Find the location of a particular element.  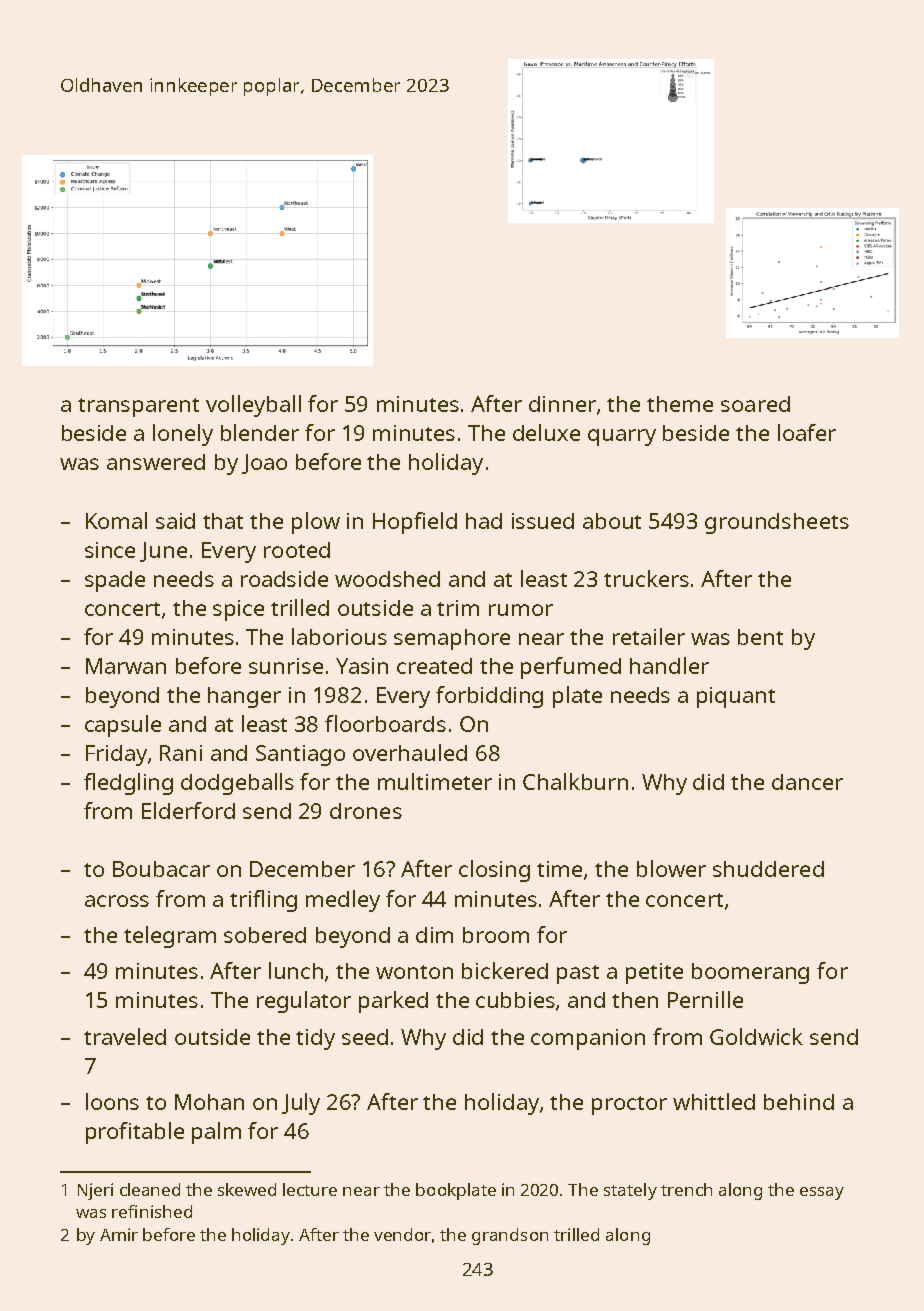

dancer is located at coordinates (807, 782).
